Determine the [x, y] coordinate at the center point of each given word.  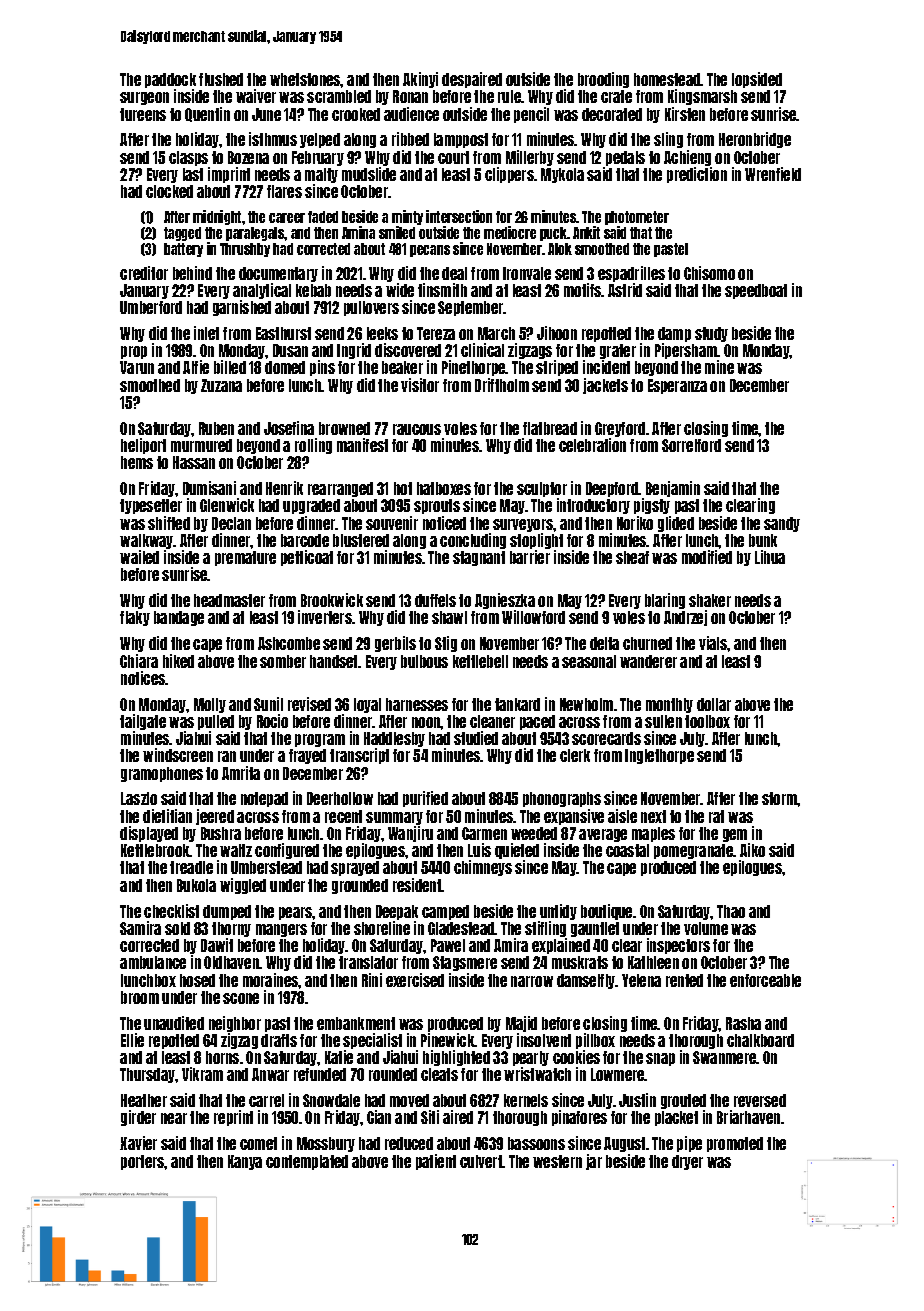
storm [780, 798]
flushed [221, 79]
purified [425, 799]
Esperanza [677, 386]
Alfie [196, 367]
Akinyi [420, 80]
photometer [637, 218]
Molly [210, 705]
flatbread [550, 428]
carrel [266, 1100]
